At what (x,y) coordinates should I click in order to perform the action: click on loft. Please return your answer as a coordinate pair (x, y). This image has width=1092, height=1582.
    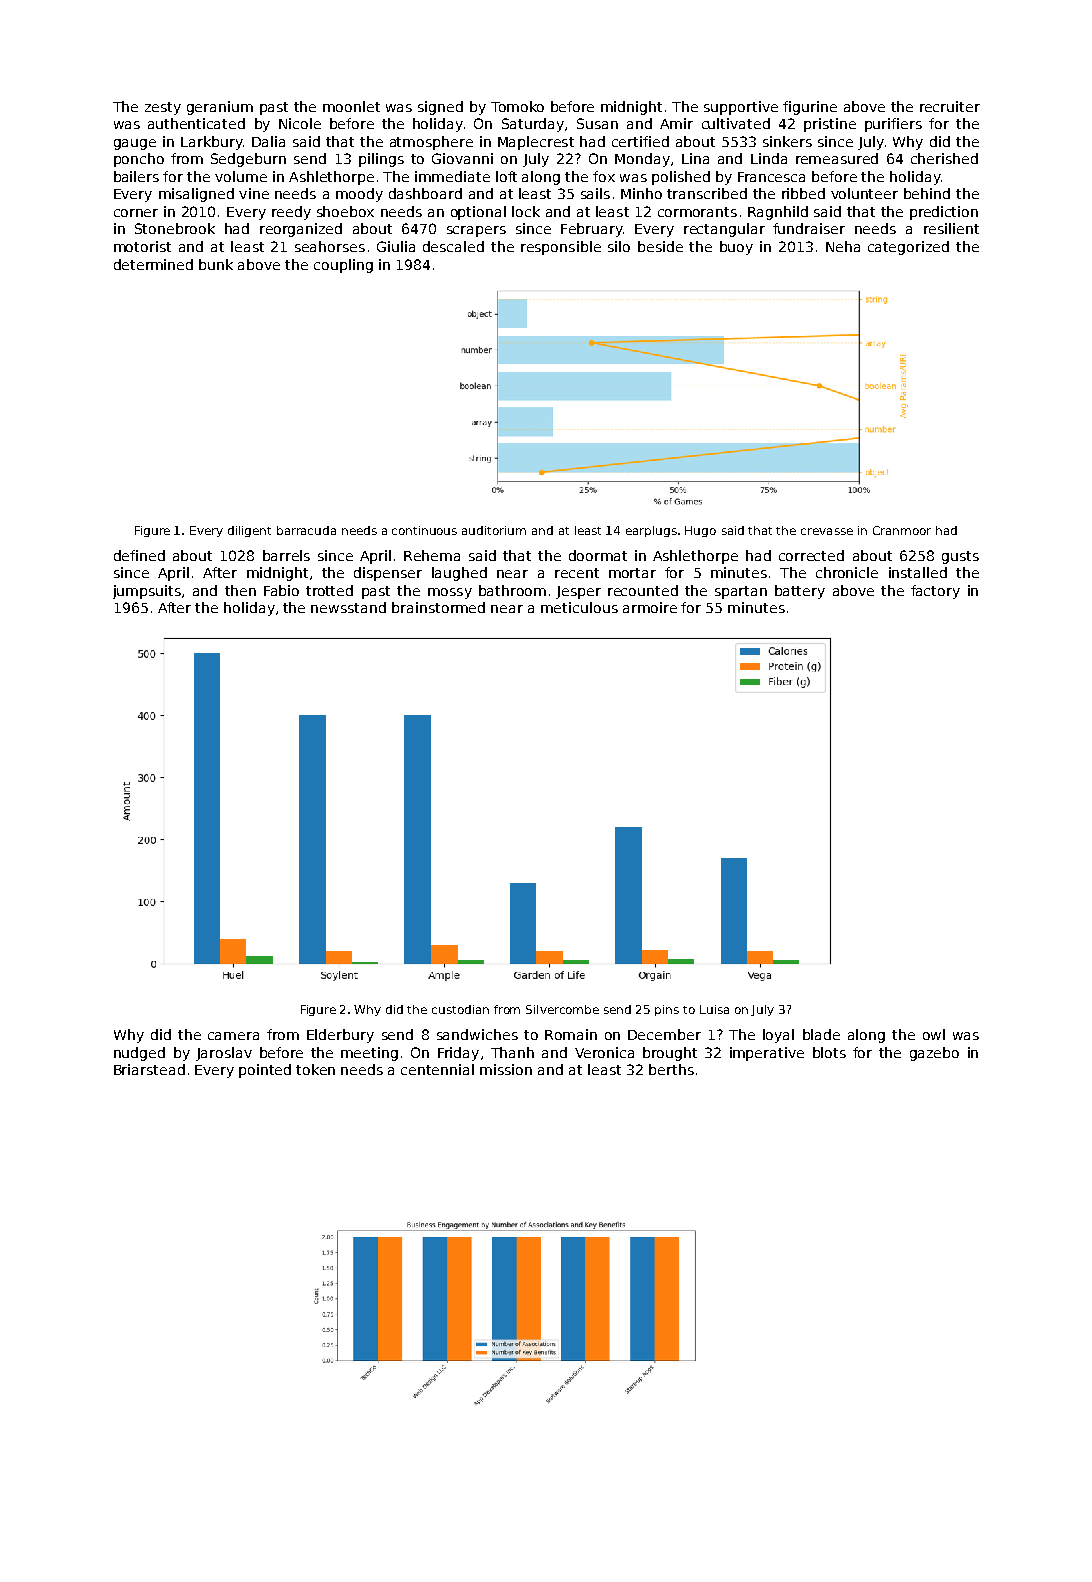
    Looking at the image, I should click on (506, 176).
